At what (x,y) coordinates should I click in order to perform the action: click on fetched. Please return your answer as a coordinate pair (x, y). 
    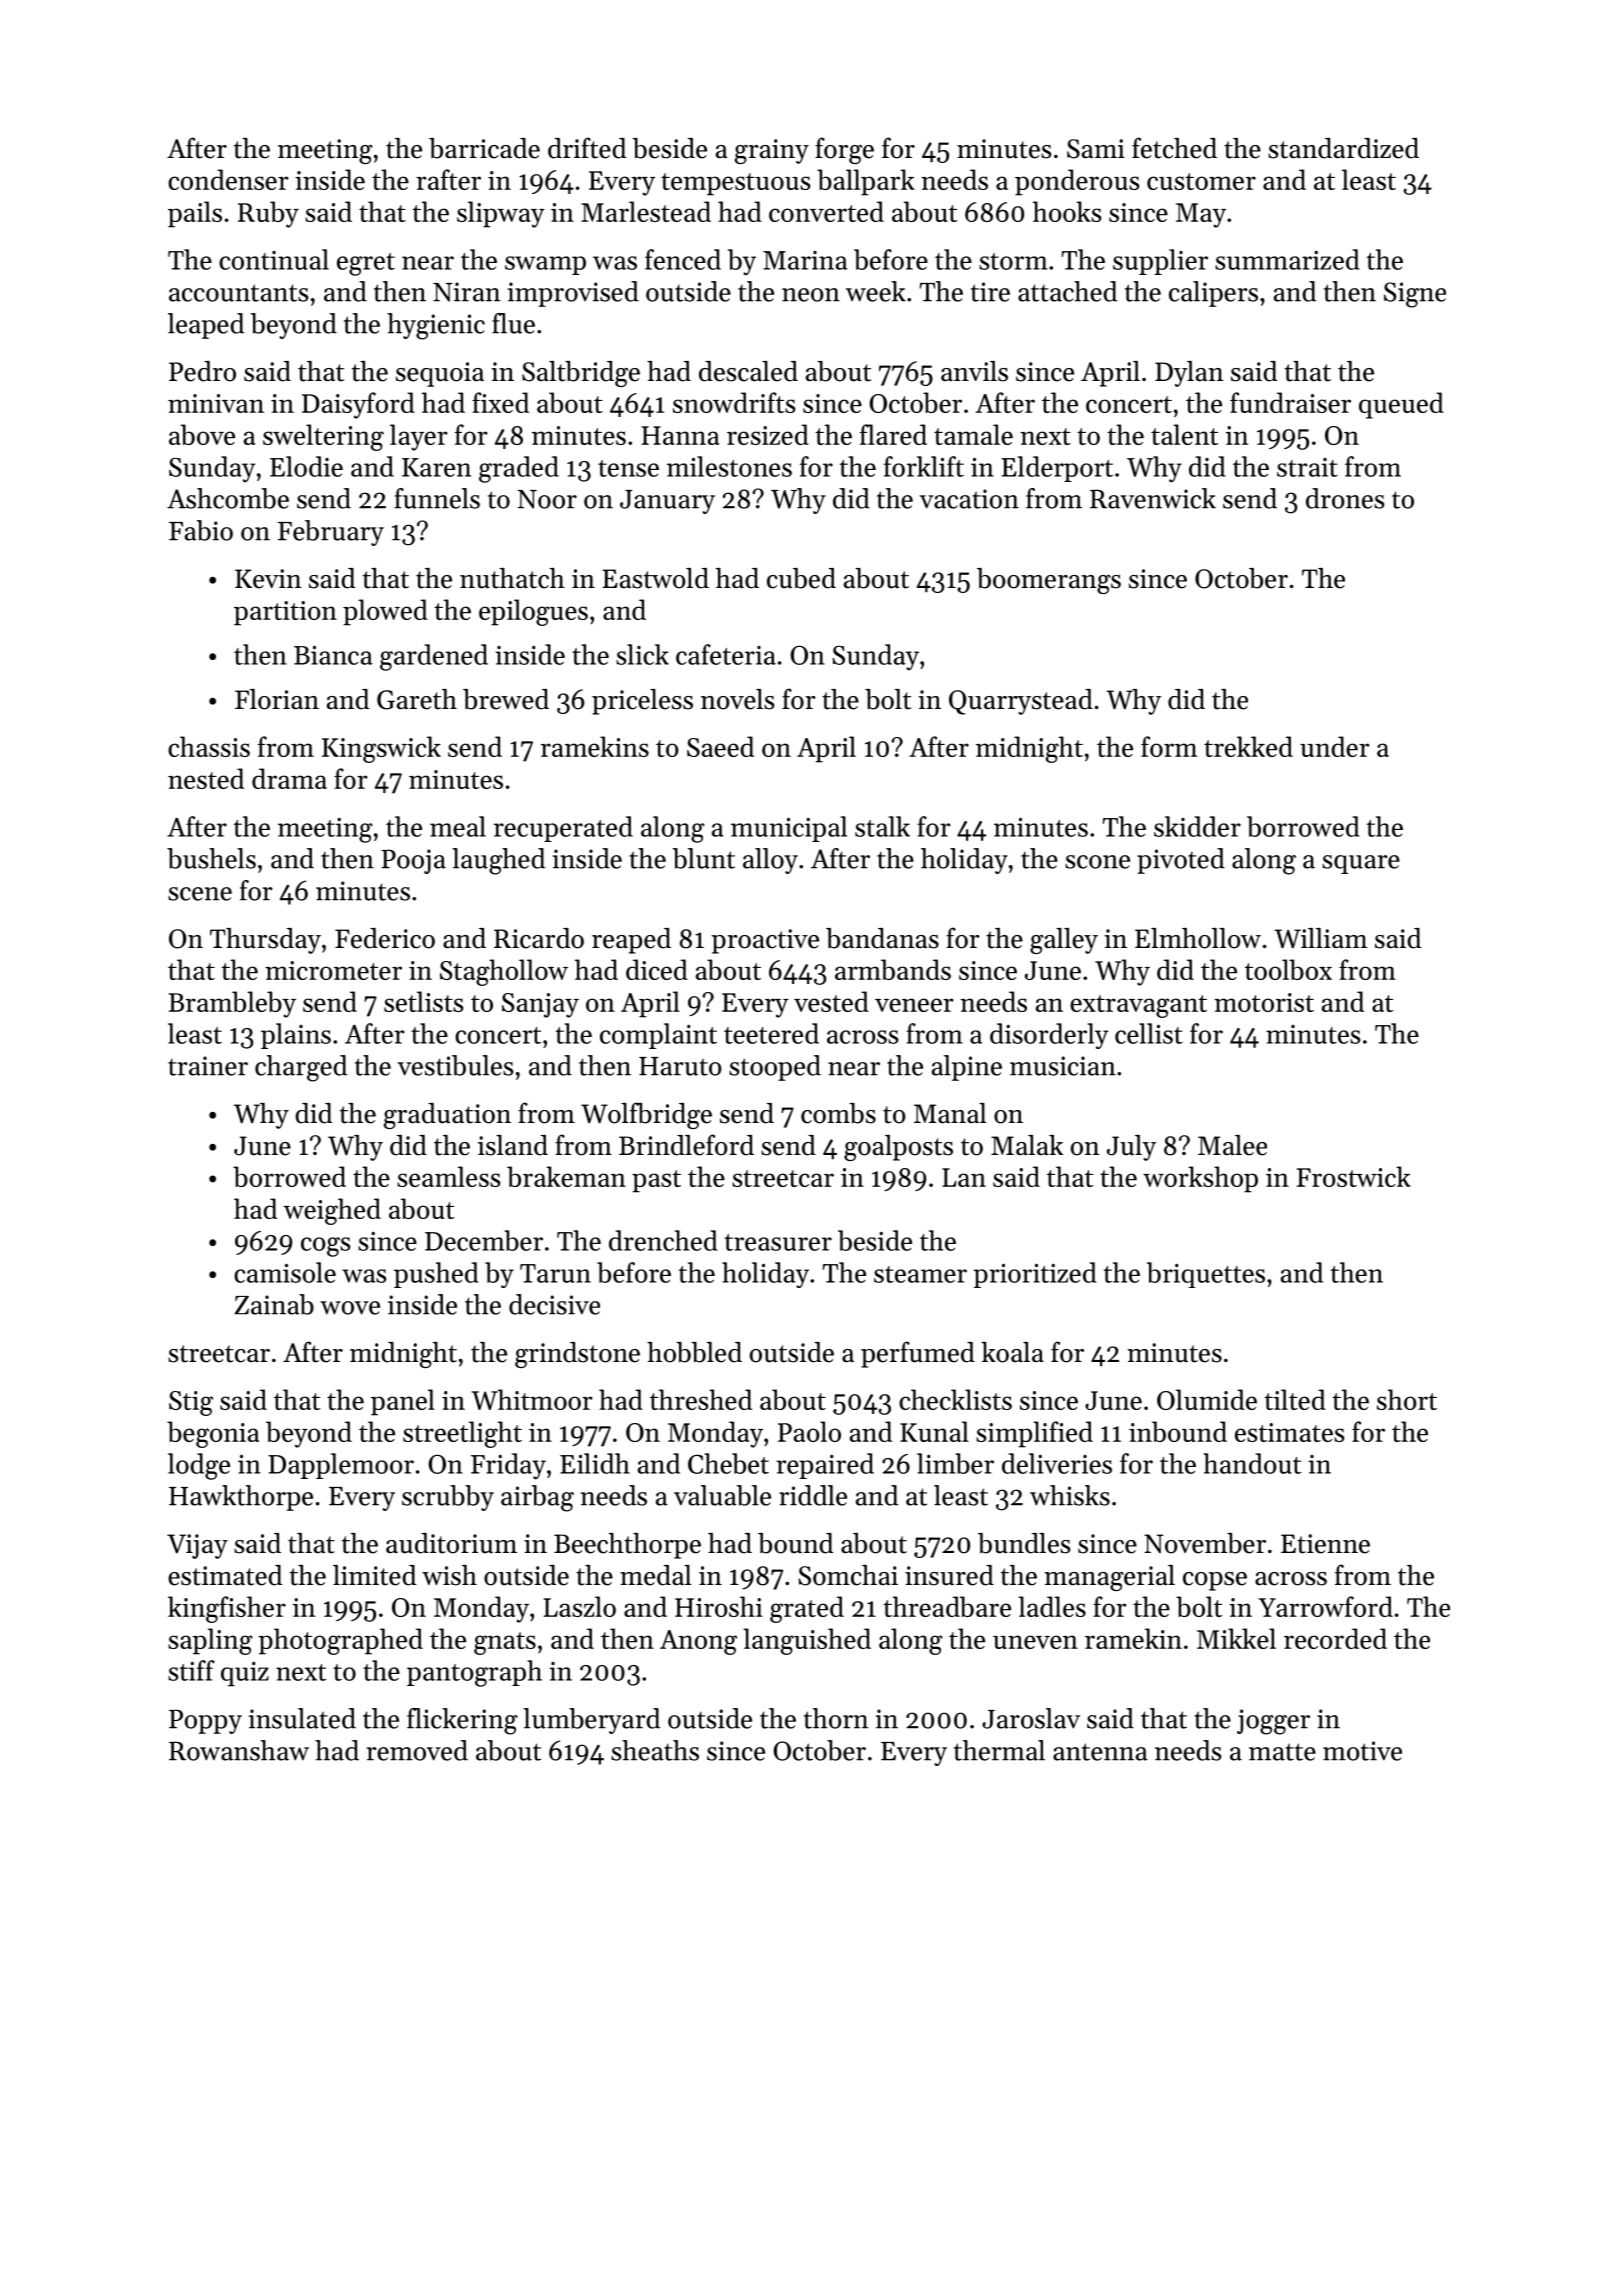
    Looking at the image, I should click on (1174, 148).
